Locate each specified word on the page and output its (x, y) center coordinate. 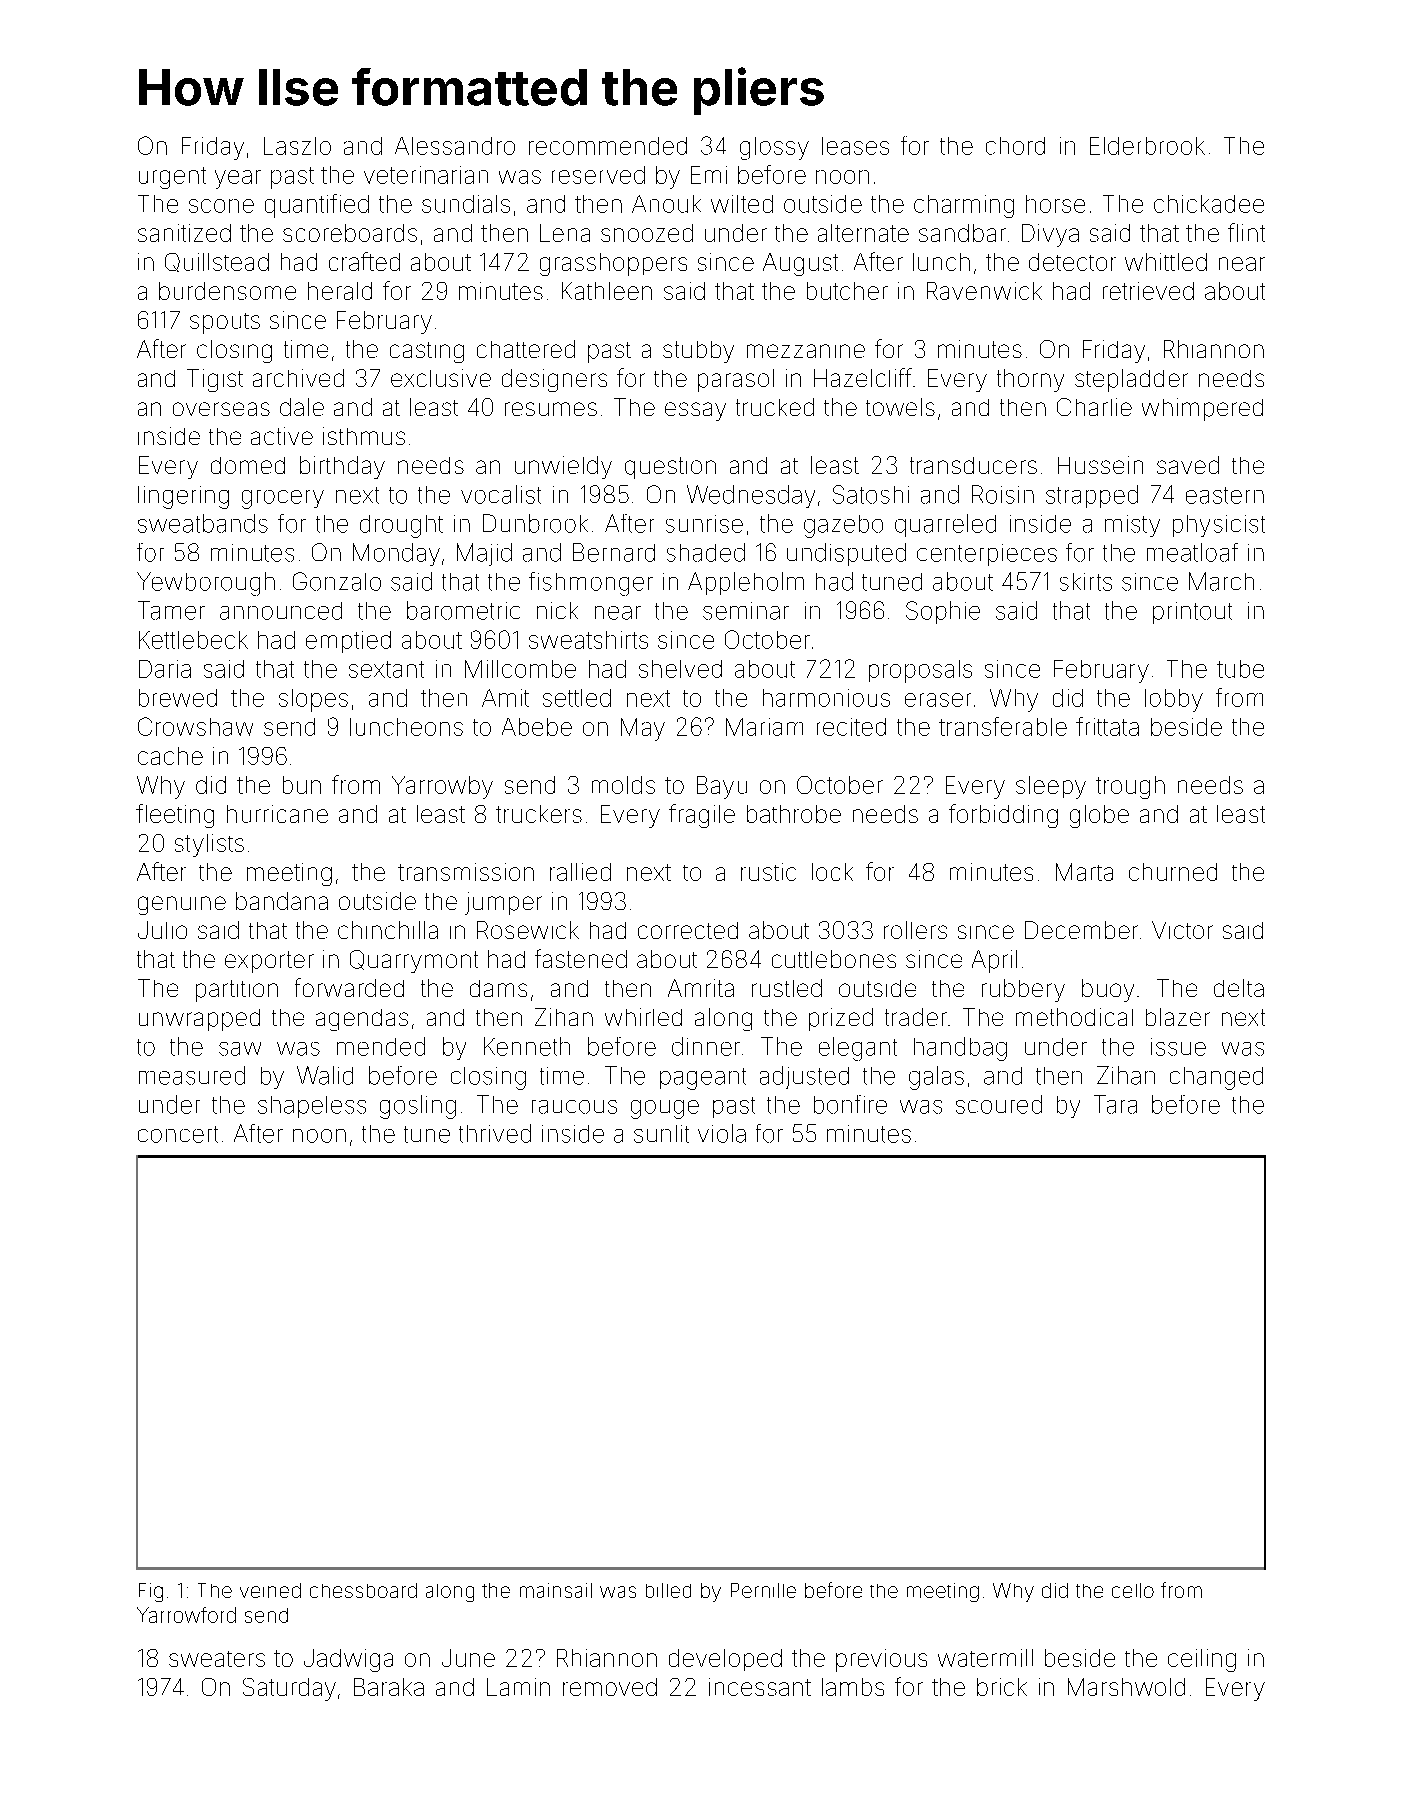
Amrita (701, 988)
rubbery (1023, 990)
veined (270, 1590)
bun (302, 785)
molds (623, 785)
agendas (362, 1020)
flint (1246, 232)
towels (900, 407)
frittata (1107, 726)
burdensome (227, 291)
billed (668, 1590)
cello (1133, 1590)
